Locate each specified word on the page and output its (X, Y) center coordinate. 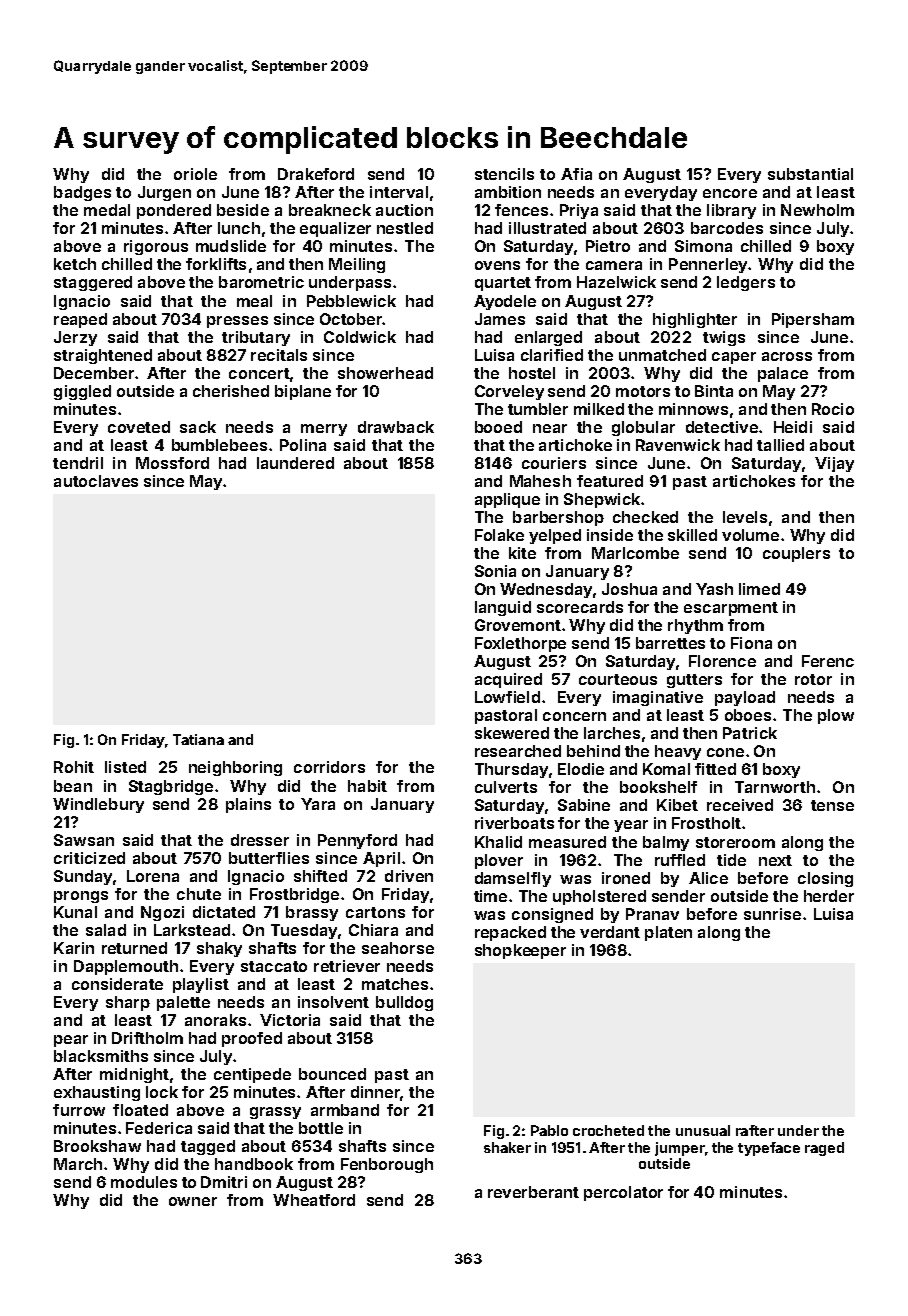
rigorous (156, 247)
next (775, 860)
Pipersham (813, 320)
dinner (375, 1092)
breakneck (330, 210)
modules (144, 1182)
